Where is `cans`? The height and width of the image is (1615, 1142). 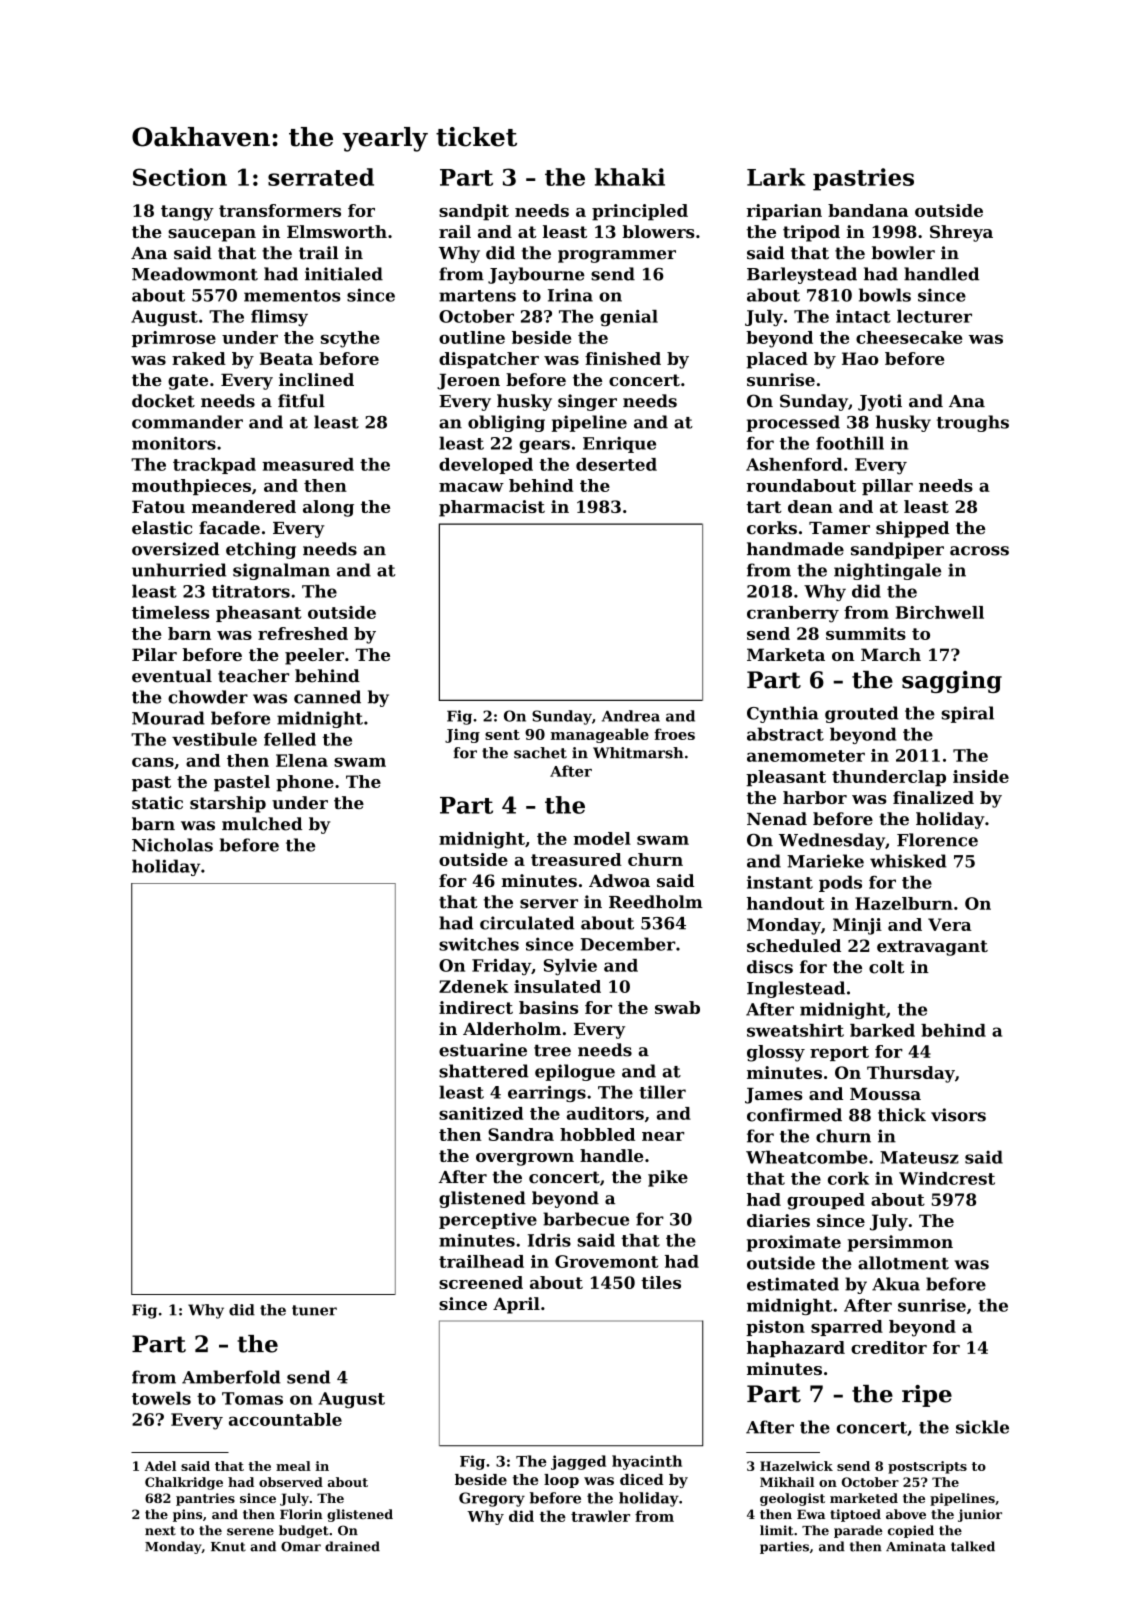
cans is located at coordinates (153, 762).
